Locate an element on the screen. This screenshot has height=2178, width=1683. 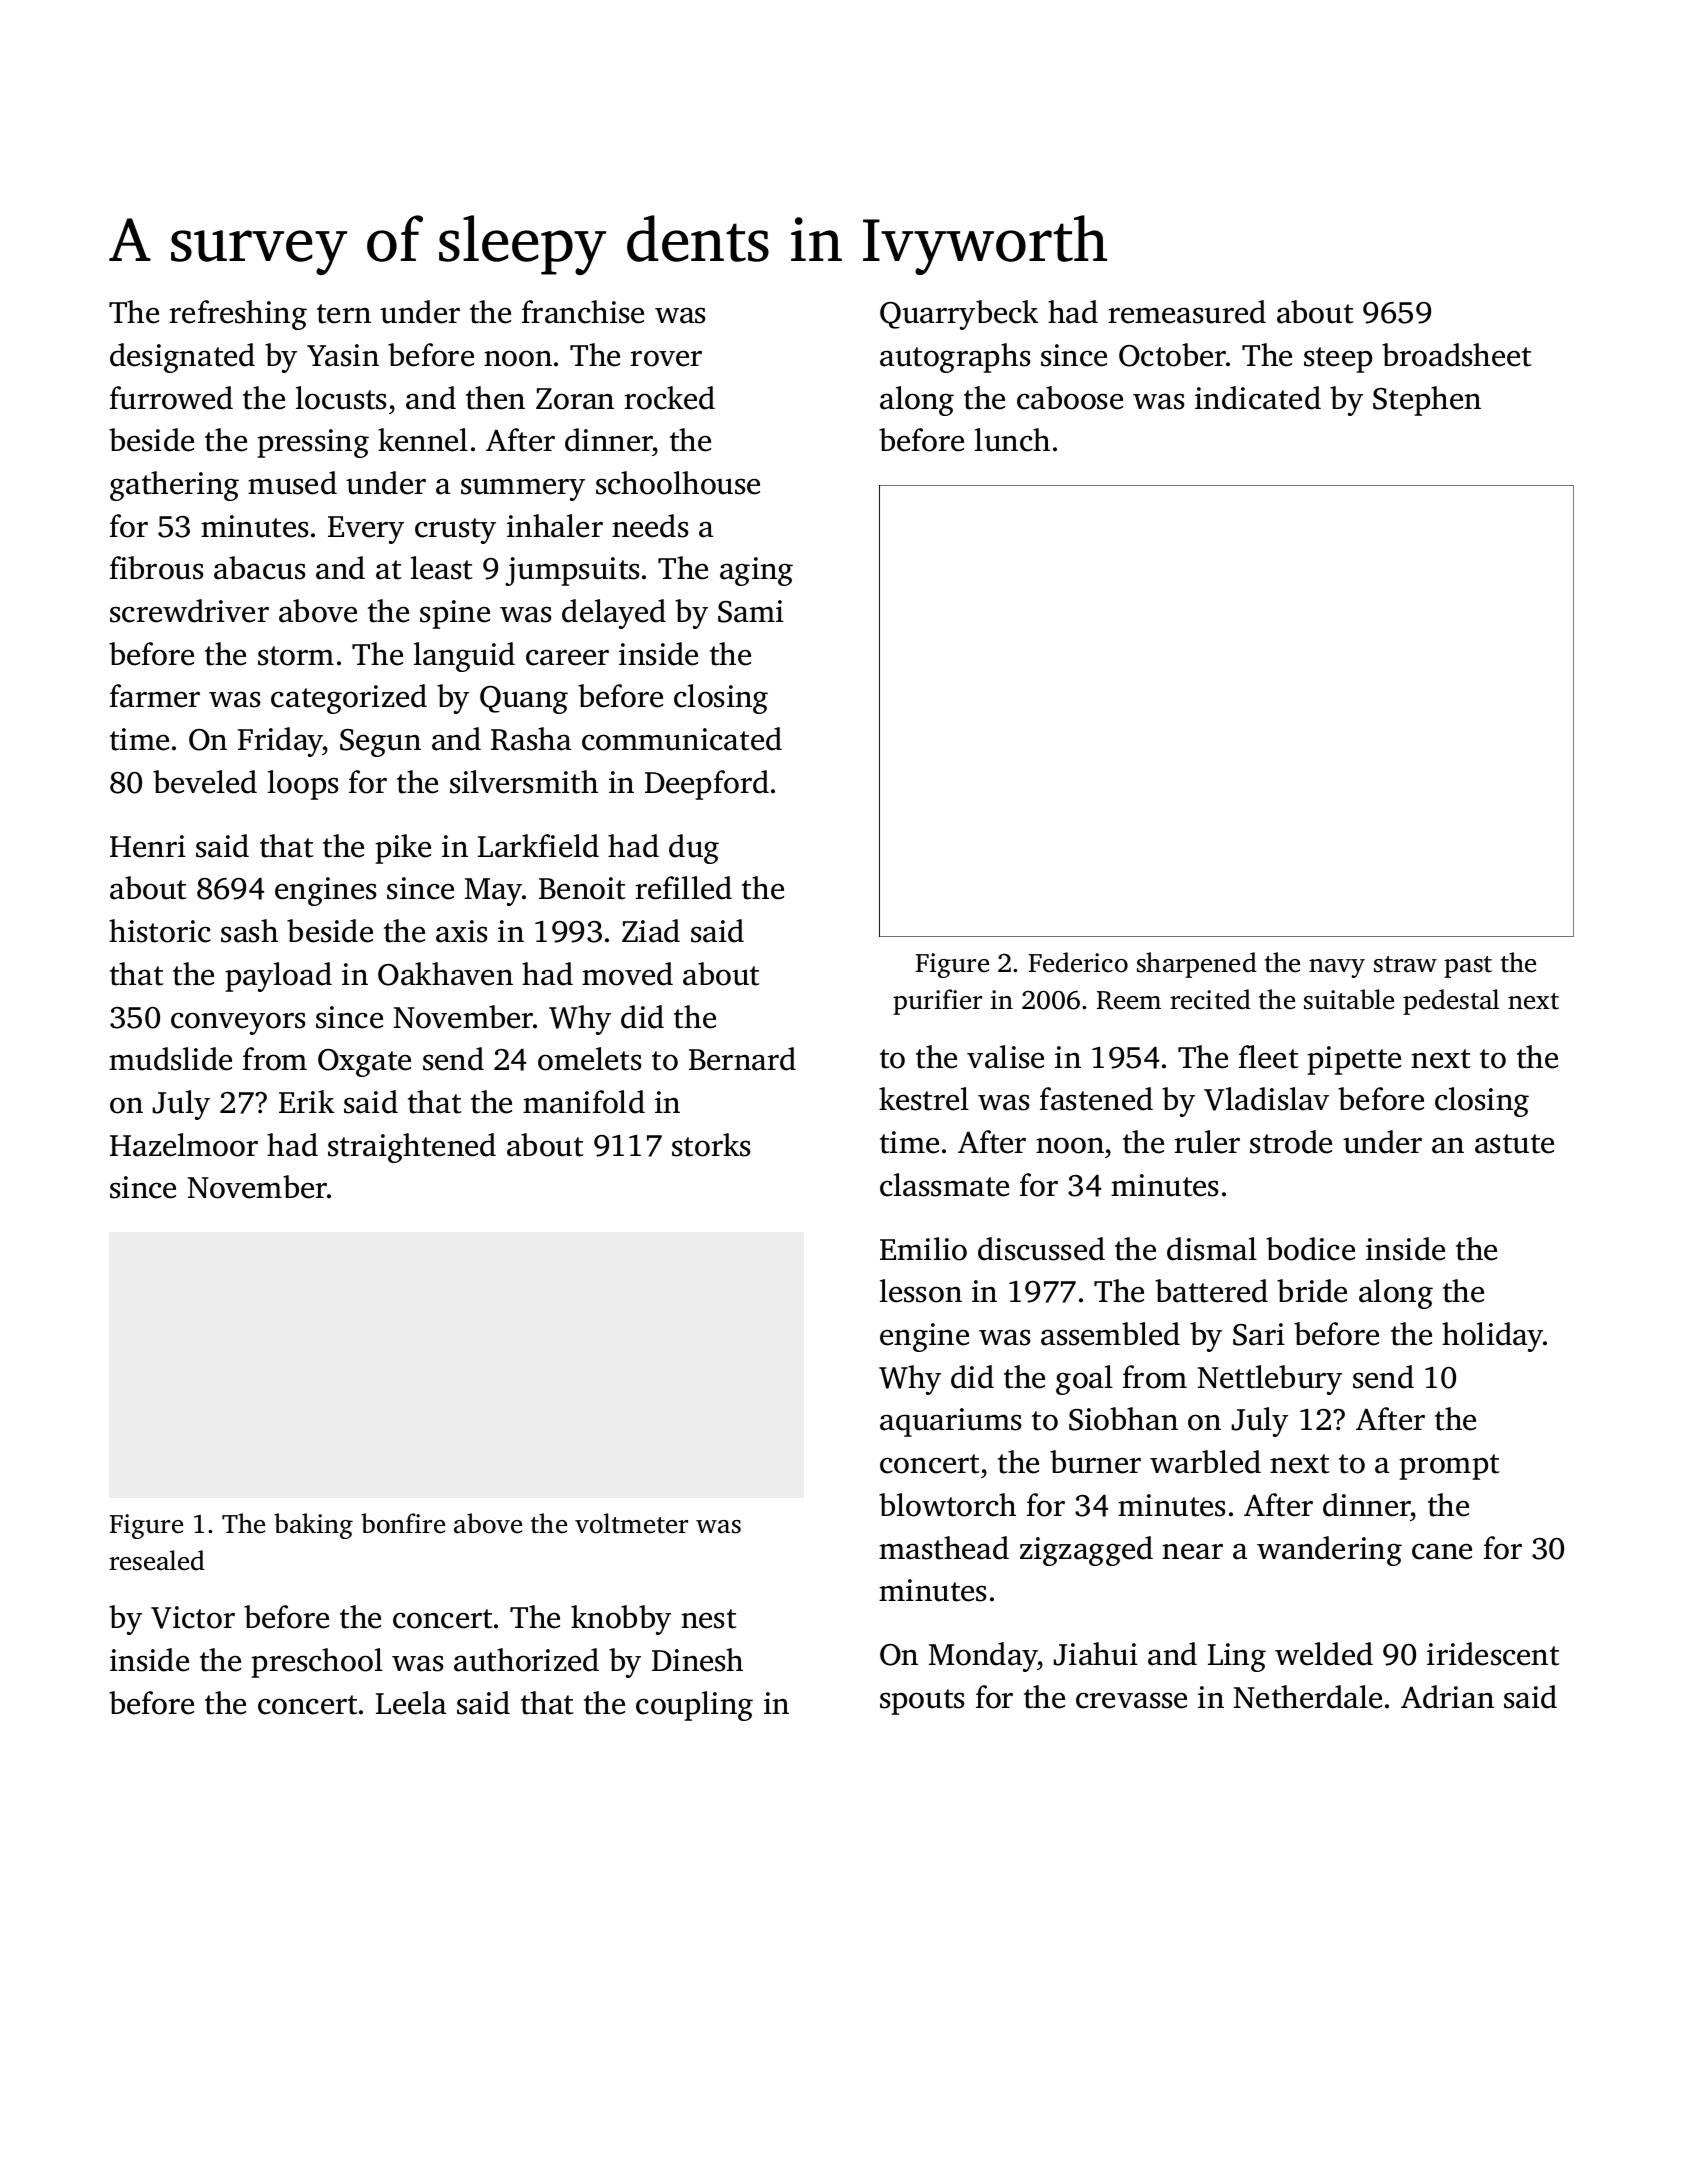
Friday is located at coordinates (280, 742).
